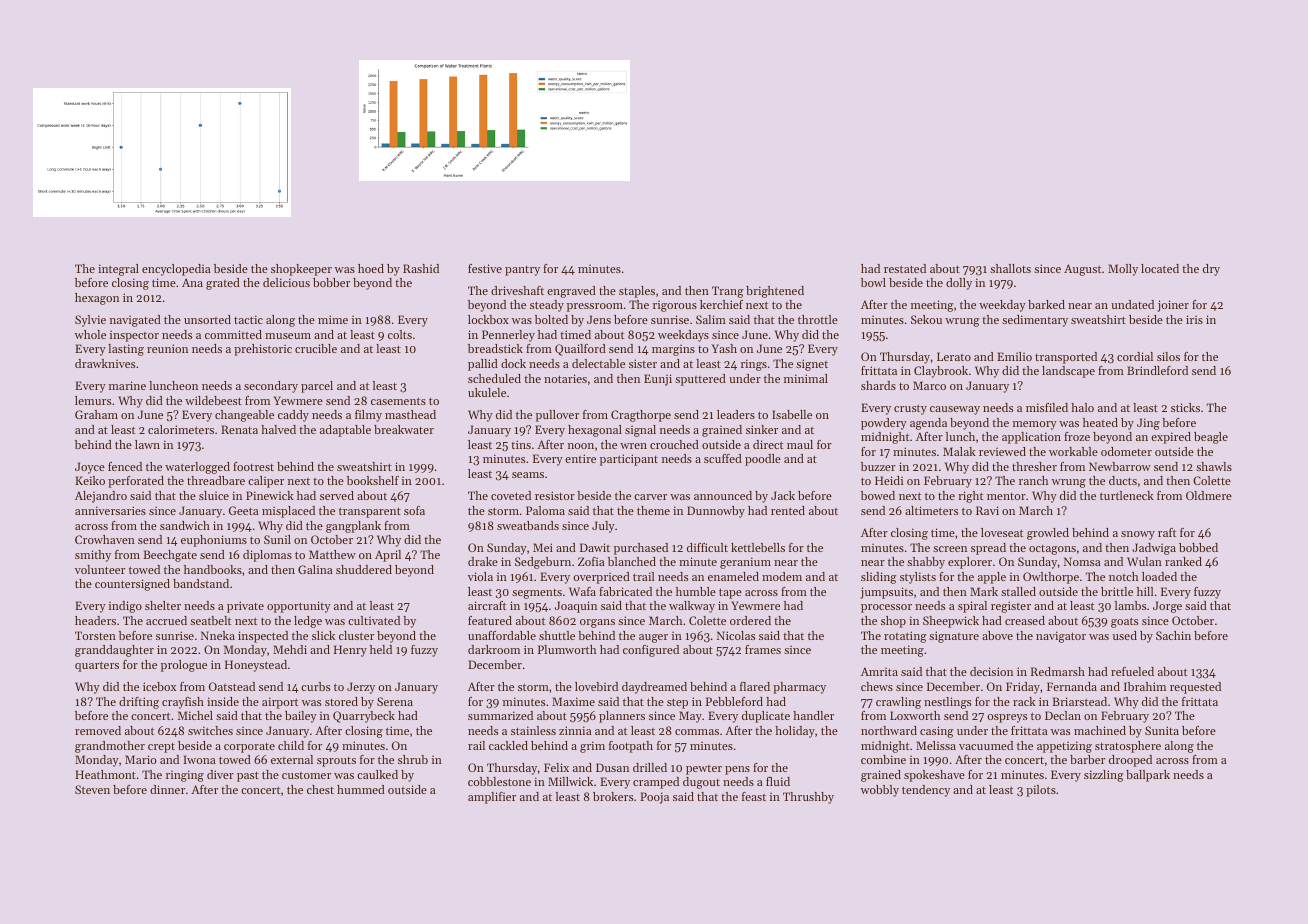 This image has height=924, width=1308. What do you see at coordinates (253, 466) in the image?
I see `footrest` at bounding box center [253, 466].
